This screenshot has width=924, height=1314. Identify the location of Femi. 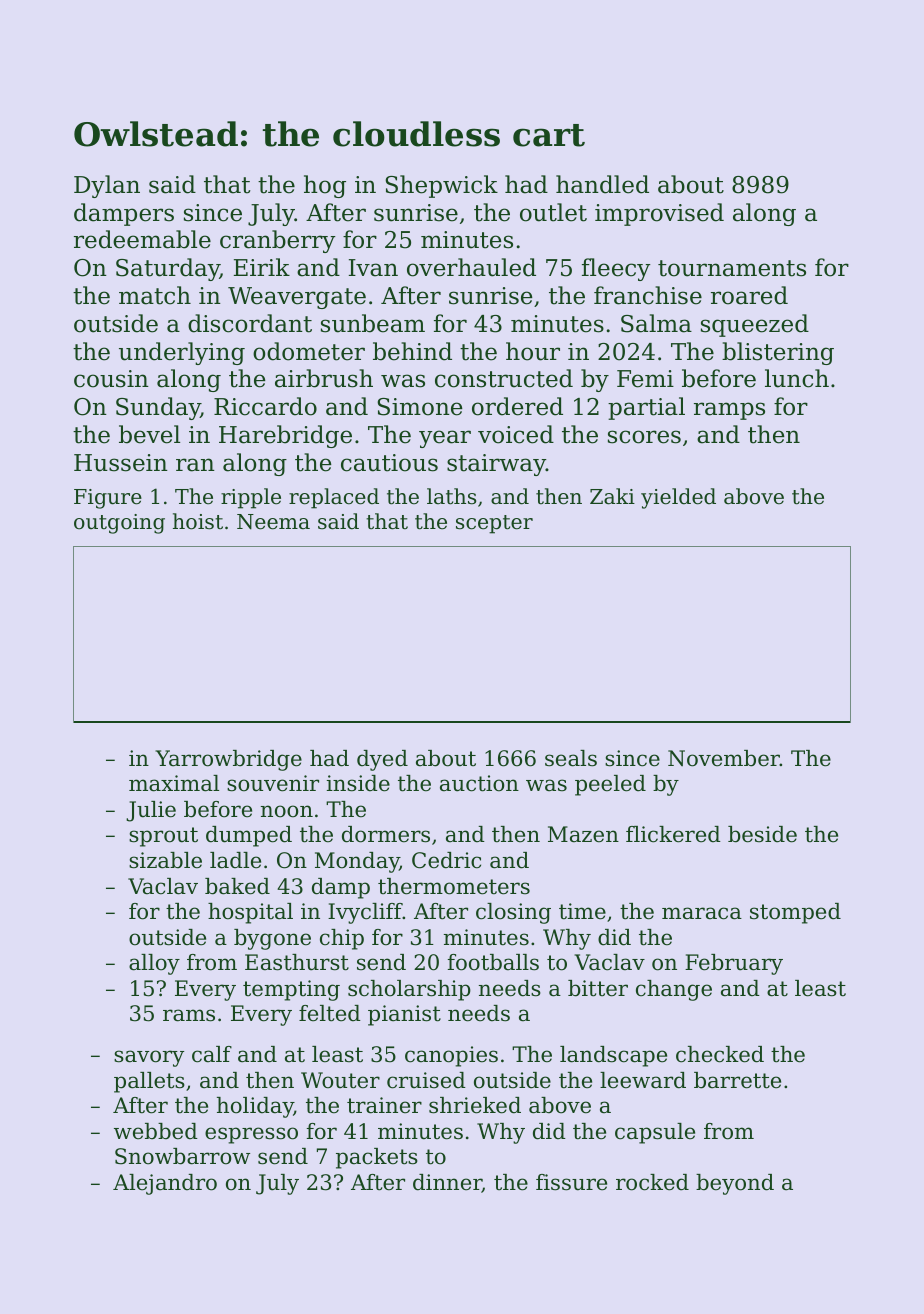
(645, 379).
